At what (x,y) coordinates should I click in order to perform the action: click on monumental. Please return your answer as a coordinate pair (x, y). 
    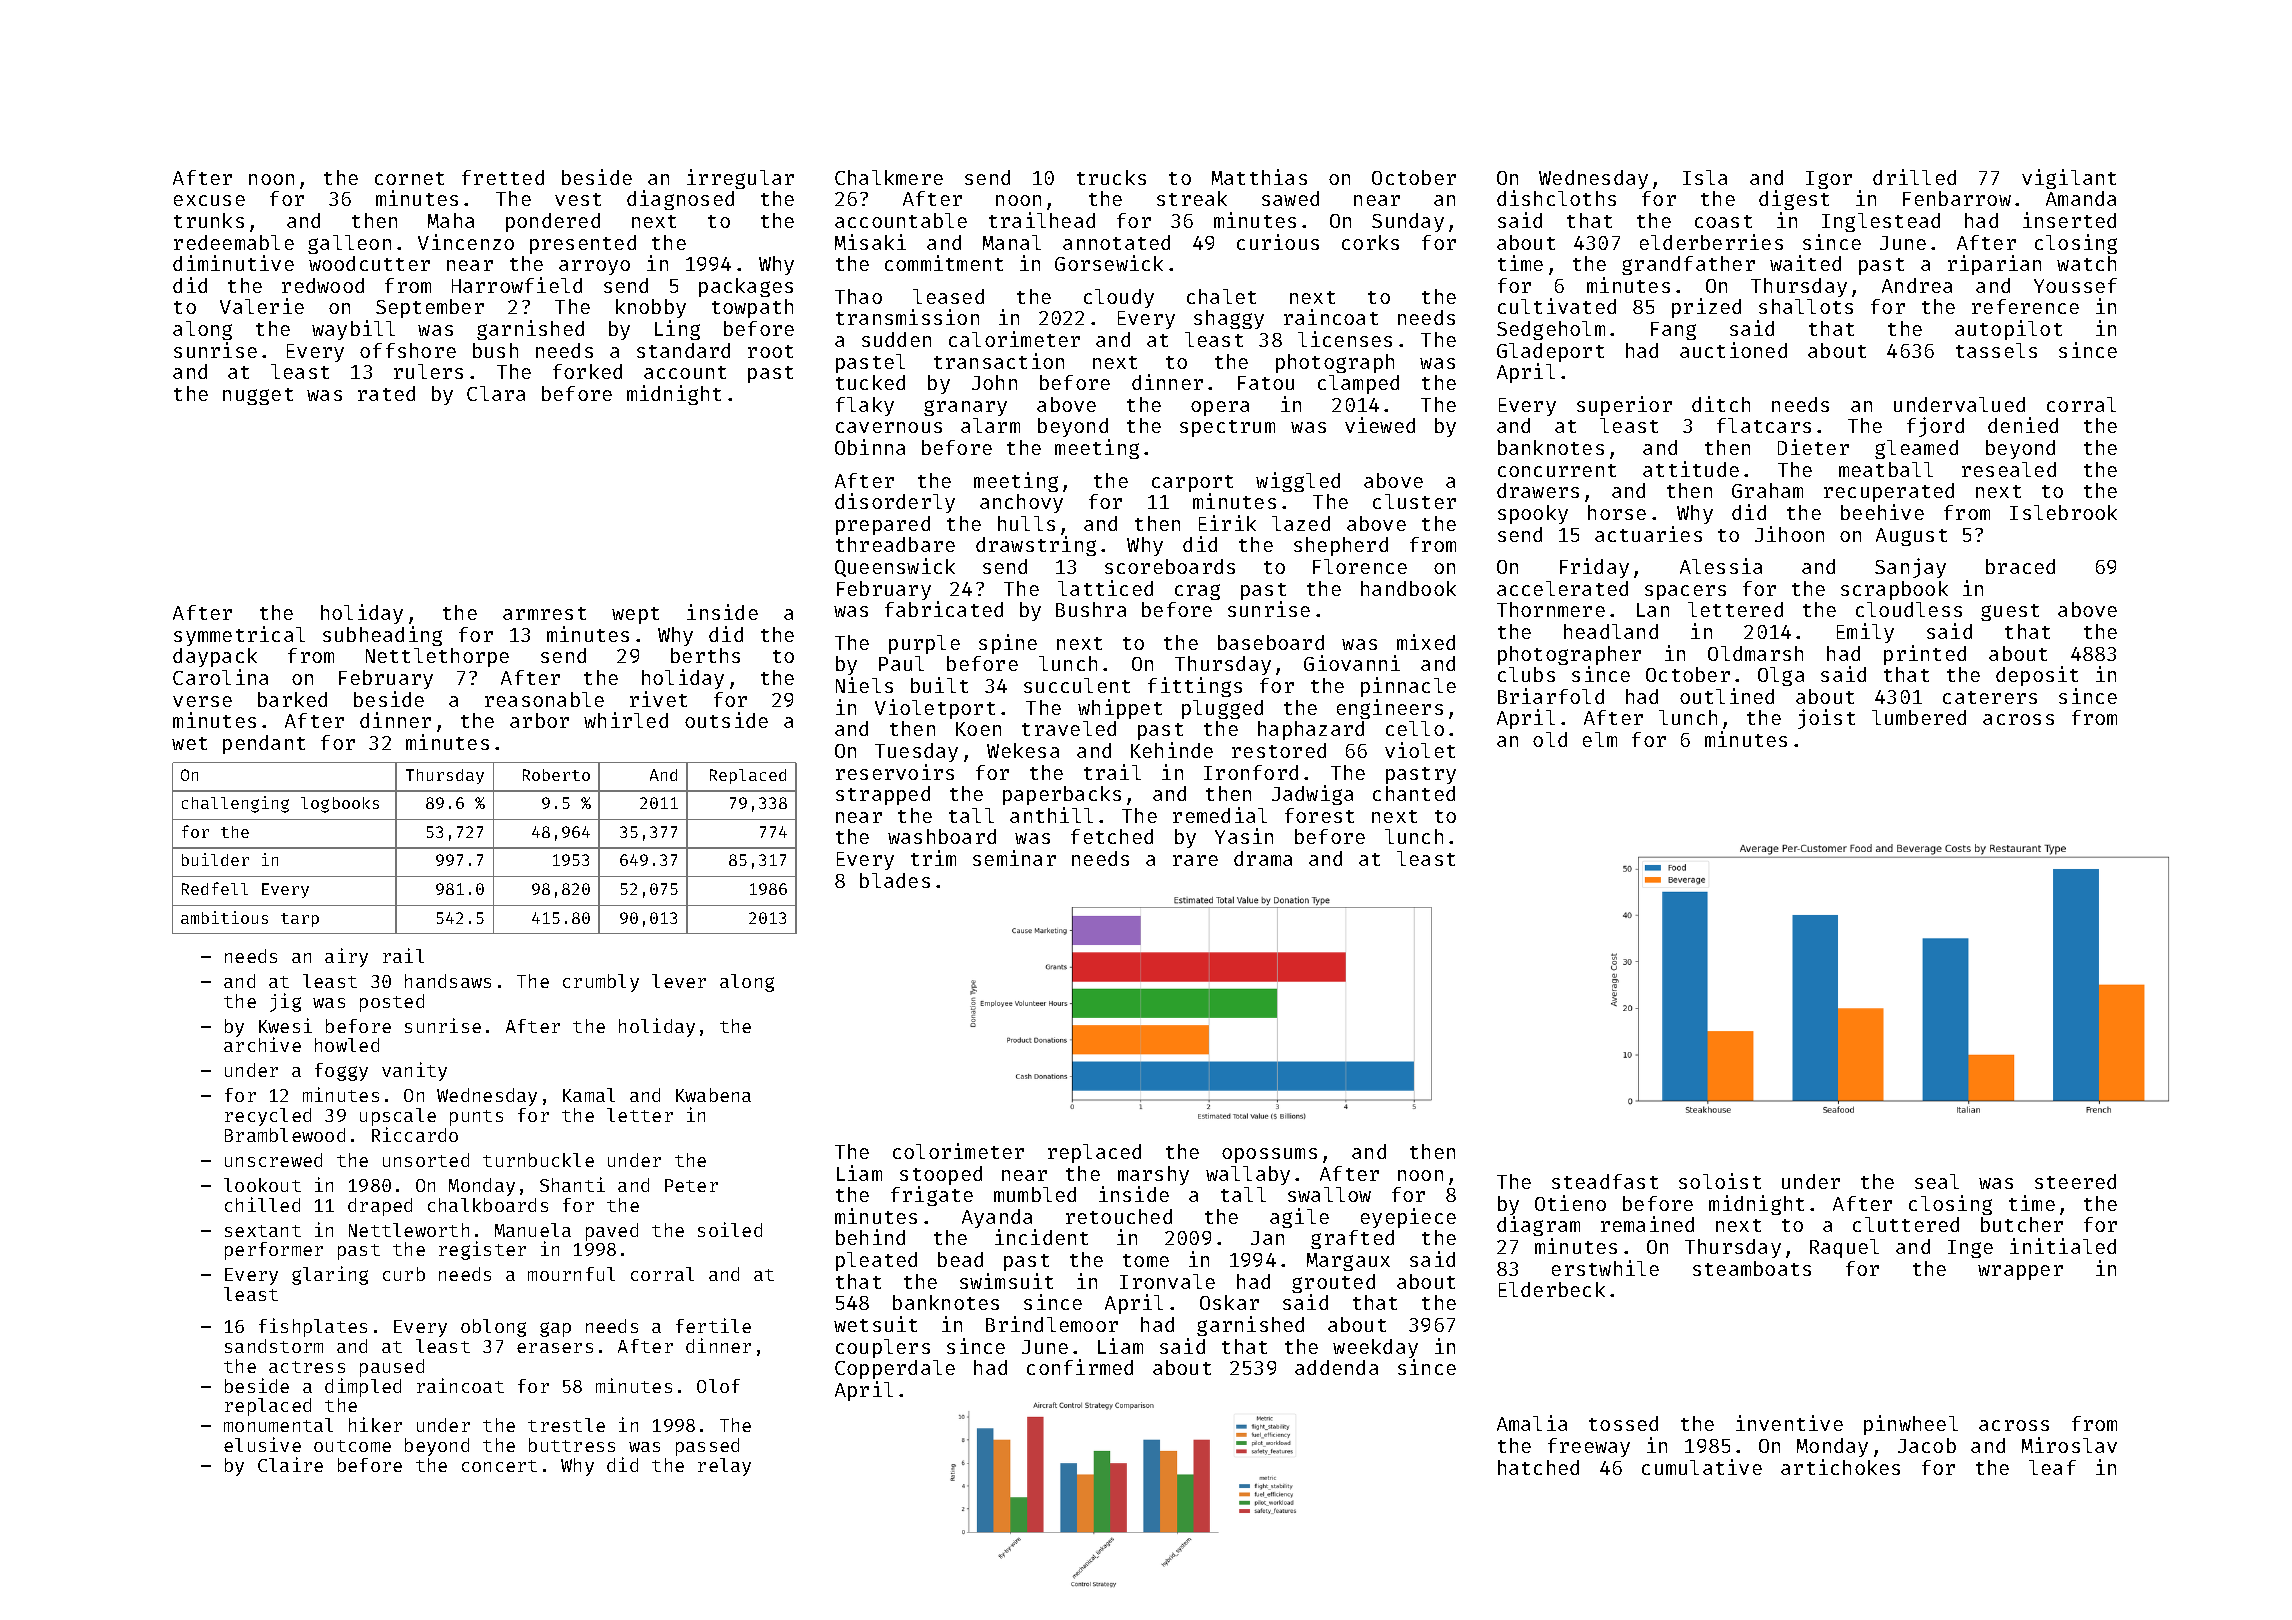
    Looking at the image, I should click on (278, 1425).
